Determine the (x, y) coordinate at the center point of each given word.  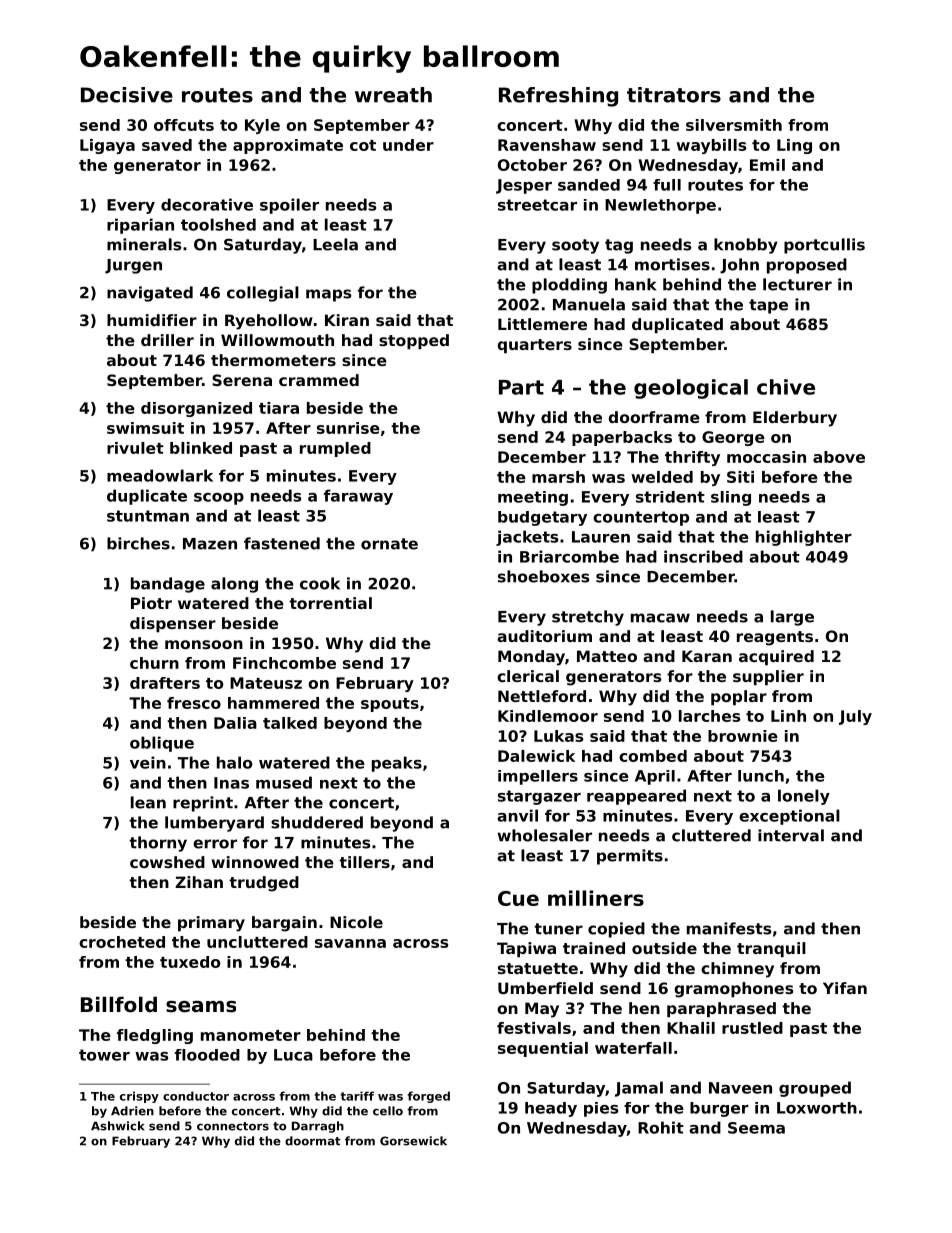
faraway (358, 497)
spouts (390, 705)
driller (167, 340)
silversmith (734, 125)
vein (148, 762)
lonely (804, 797)
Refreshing (558, 97)
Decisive (127, 95)
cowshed (167, 862)
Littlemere (542, 324)
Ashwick (118, 1126)
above (839, 457)
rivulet (135, 448)
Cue (518, 898)
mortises (672, 264)
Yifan (845, 988)
